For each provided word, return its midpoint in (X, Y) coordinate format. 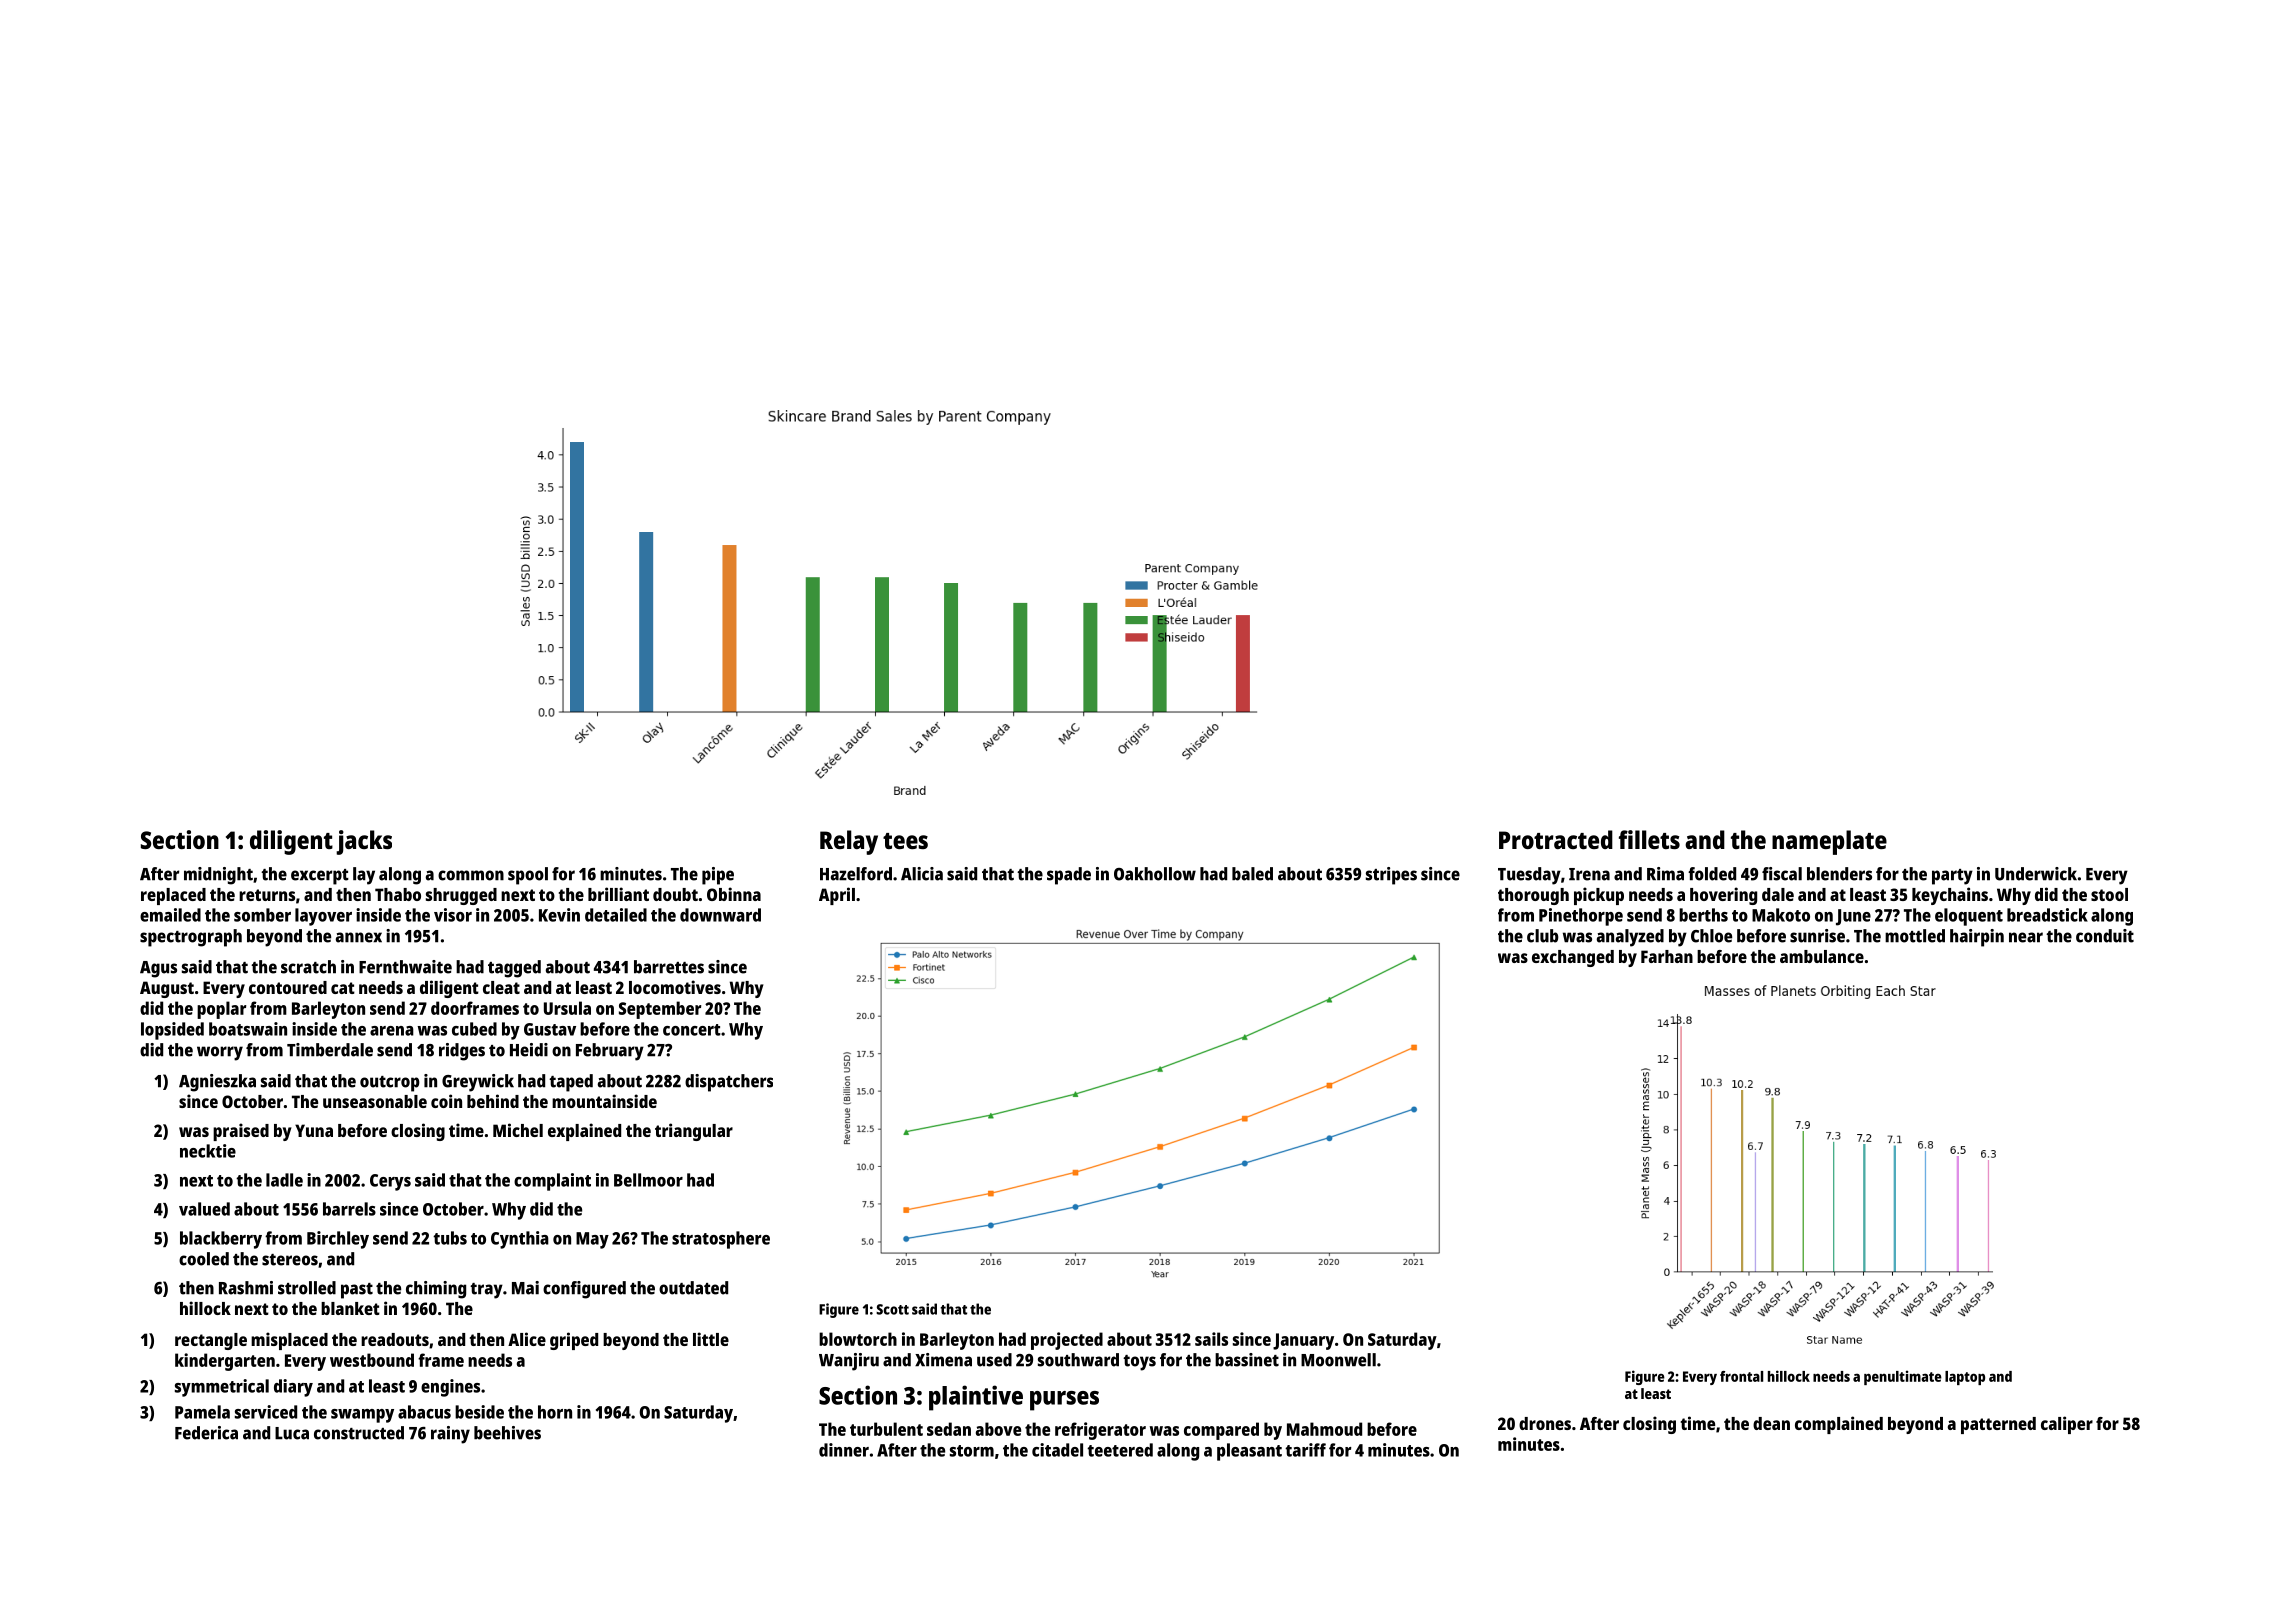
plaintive (976, 1398)
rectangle (211, 1341)
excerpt (320, 877)
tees (905, 841)
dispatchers (729, 1083)
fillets (1649, 839)
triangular (694, 1132)
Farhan (1667, 956)
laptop (1965, 1378)
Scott (892, 1309)
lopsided (172, 1031)
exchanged (1573, 958)
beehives (507, 1433)
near (2026, 937)
